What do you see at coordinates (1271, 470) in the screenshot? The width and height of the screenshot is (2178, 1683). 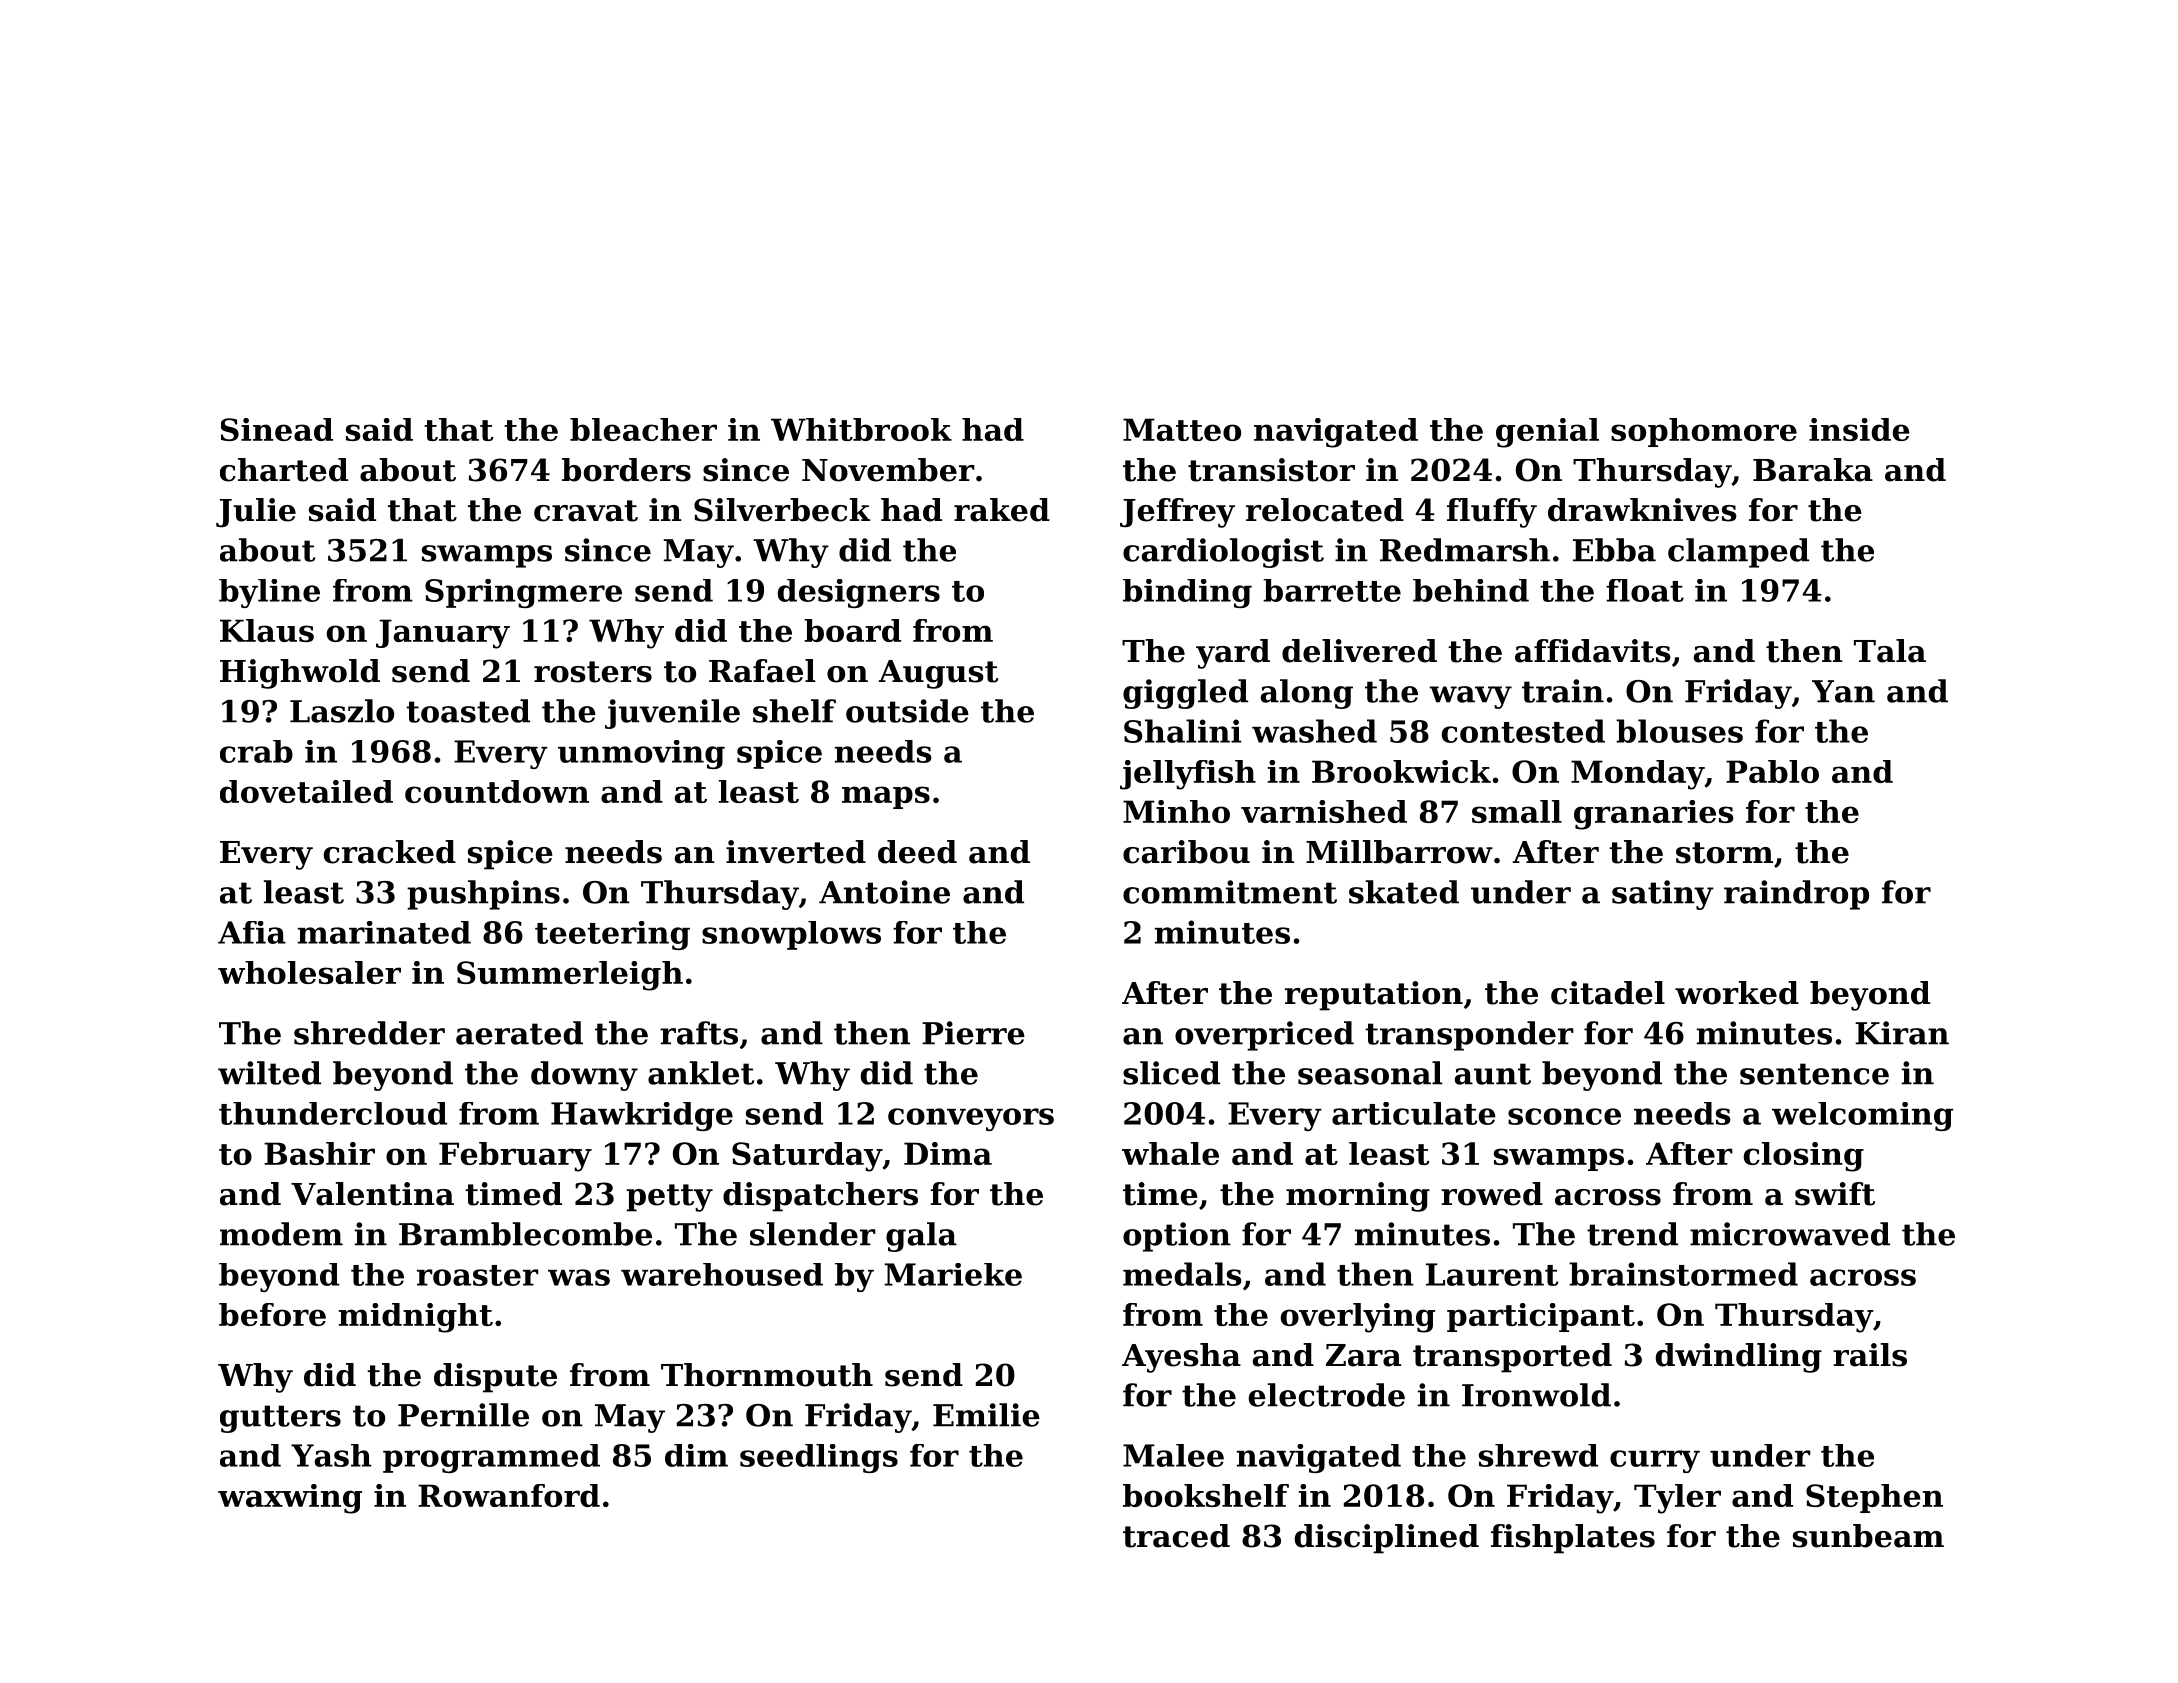 I see `transistor` at bounding box center [1271, 470].
